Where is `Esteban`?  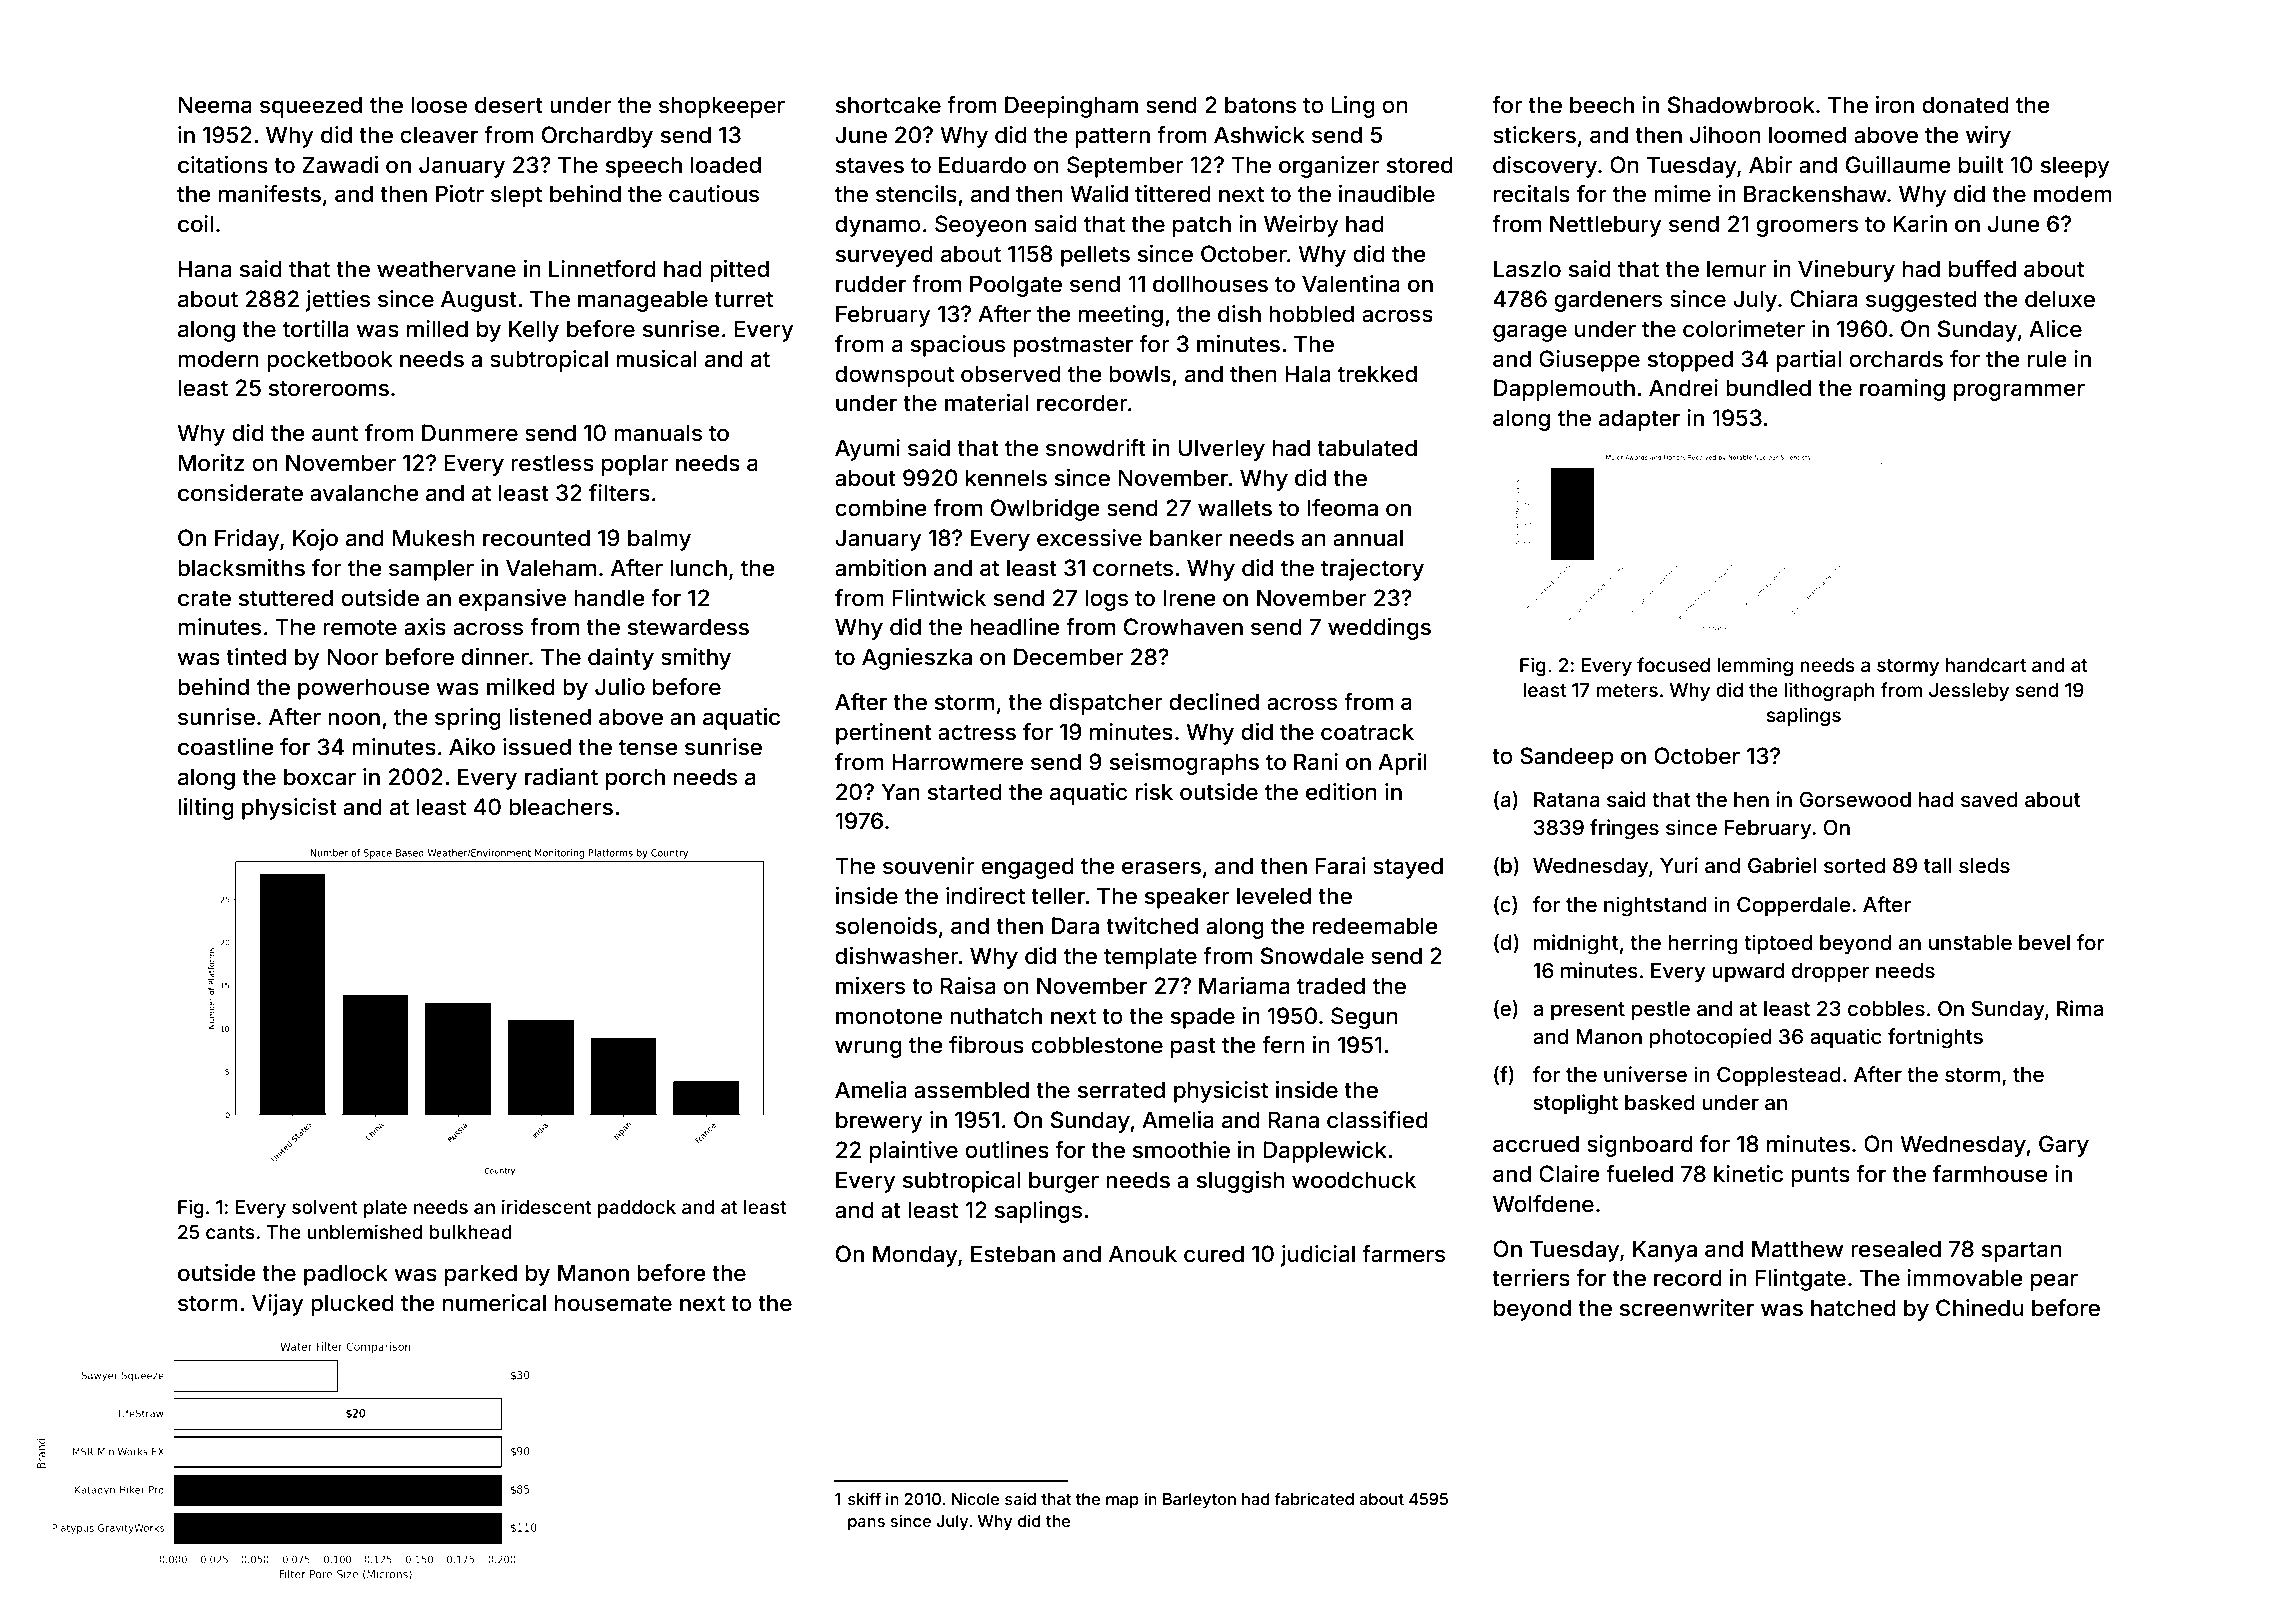
Esteban is located at coordinates (1013, 1254).
